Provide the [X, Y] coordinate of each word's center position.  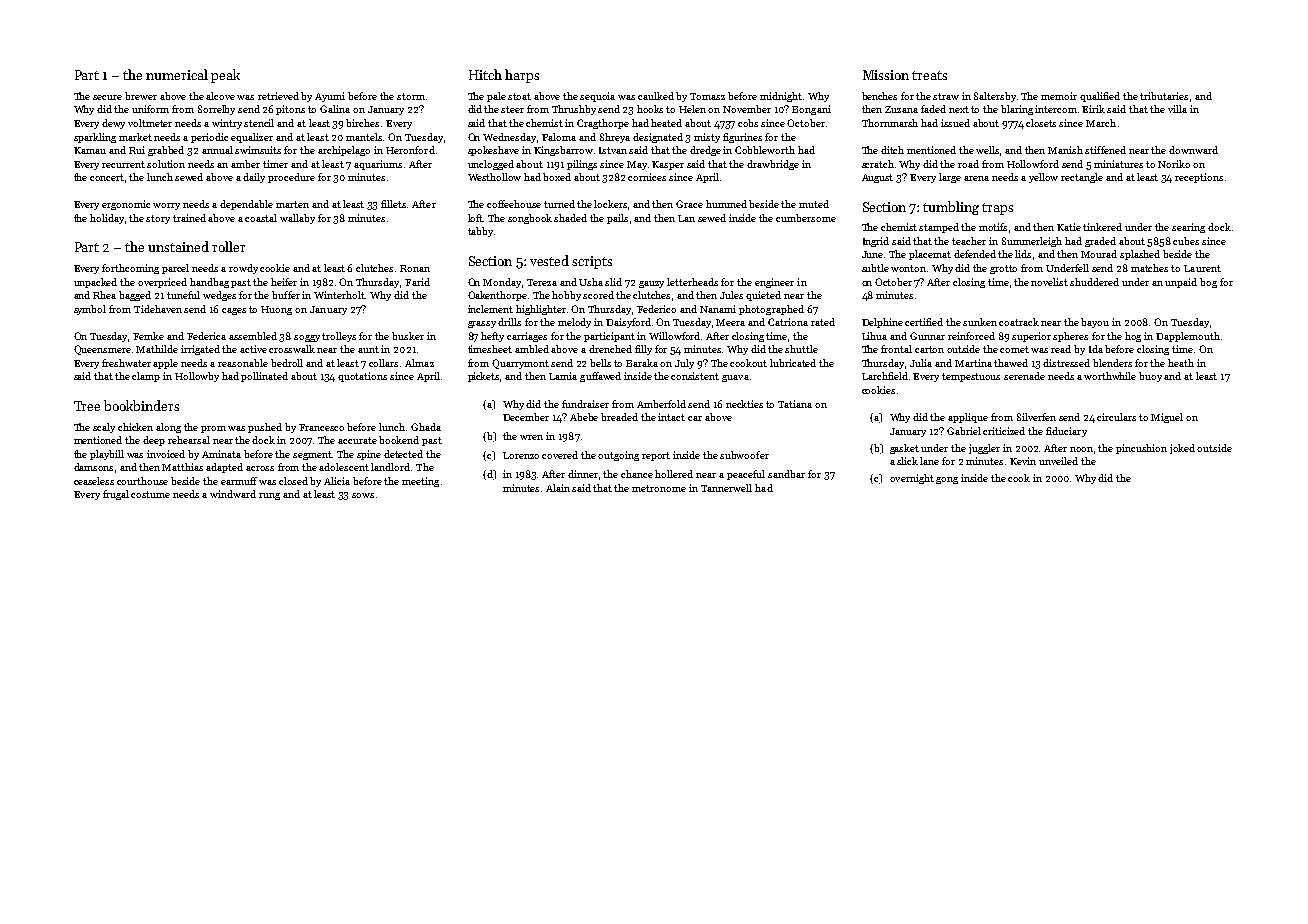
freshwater [126, 363]
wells [988, 151]
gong [947, 480]
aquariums [378, 165]
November [747, 109]
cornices [647, 177]
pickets [483, 377]
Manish [1065, 150]
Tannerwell [726, 488]
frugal [116, 495]
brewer [141, 96]
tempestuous [971, 377]
